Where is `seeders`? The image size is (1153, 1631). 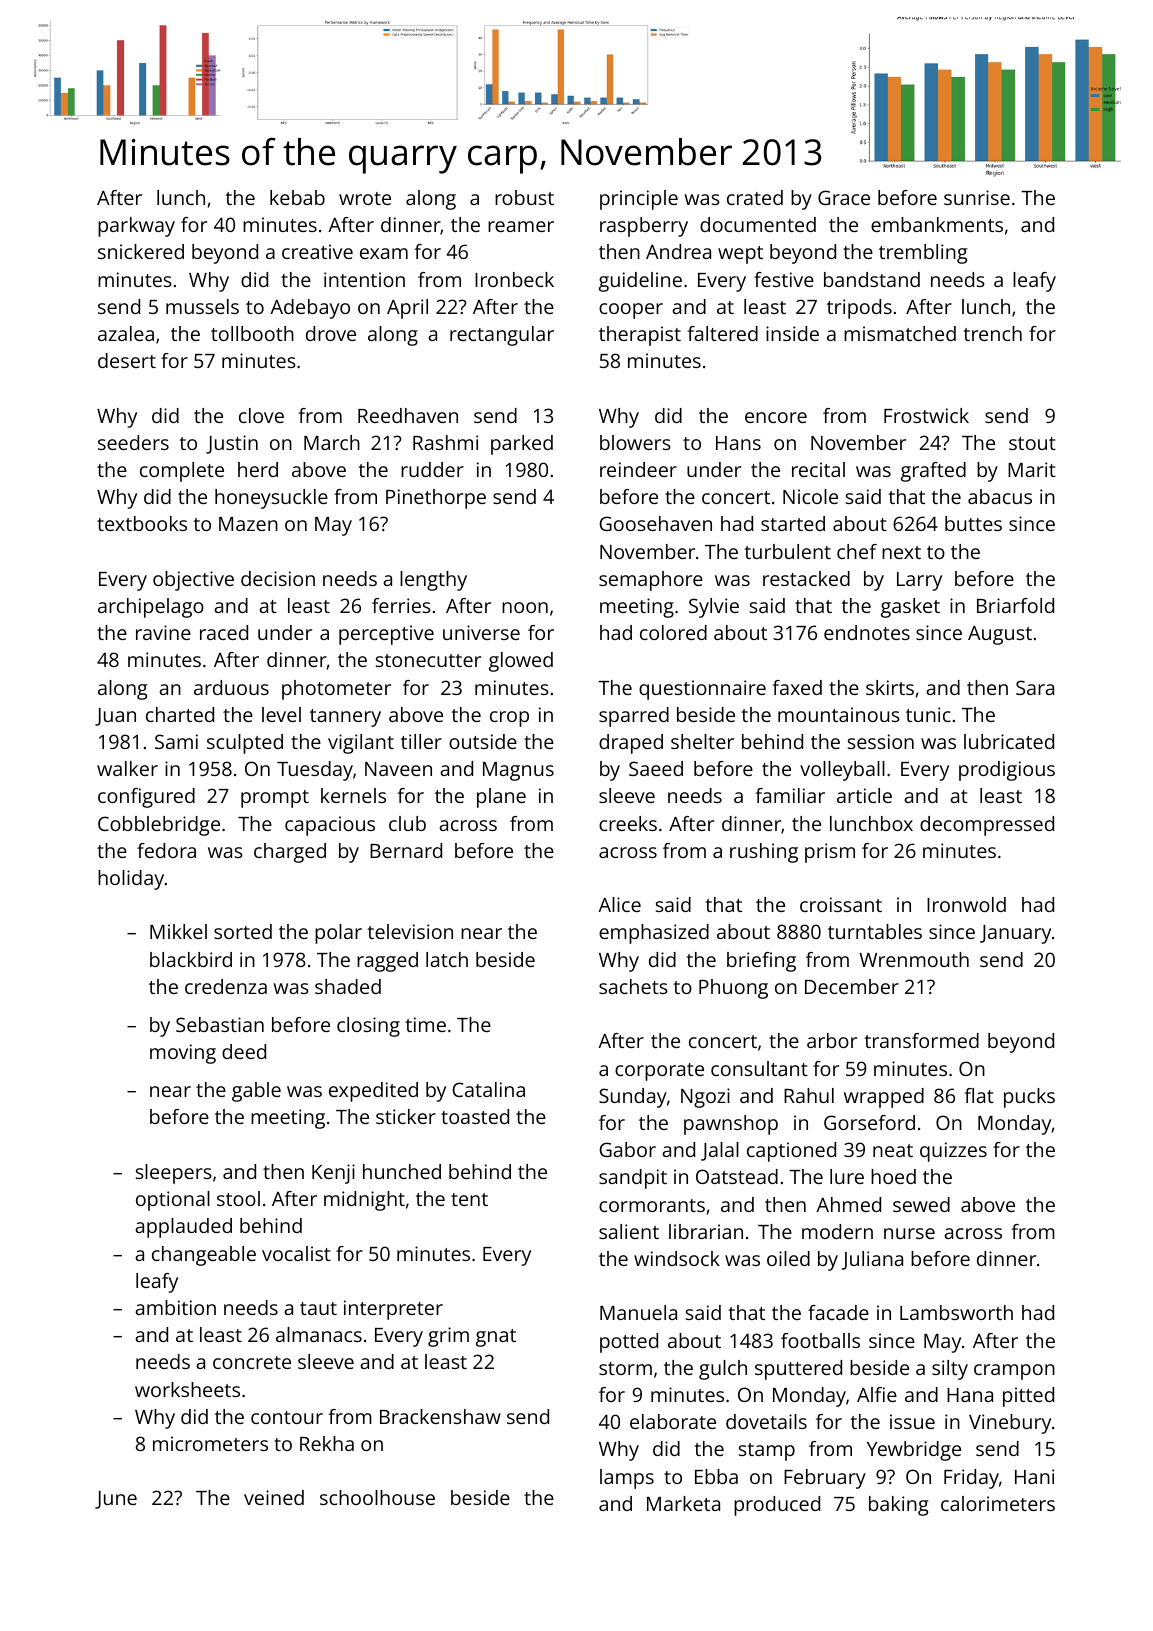
seeders is located at coordinates (133, 442).
